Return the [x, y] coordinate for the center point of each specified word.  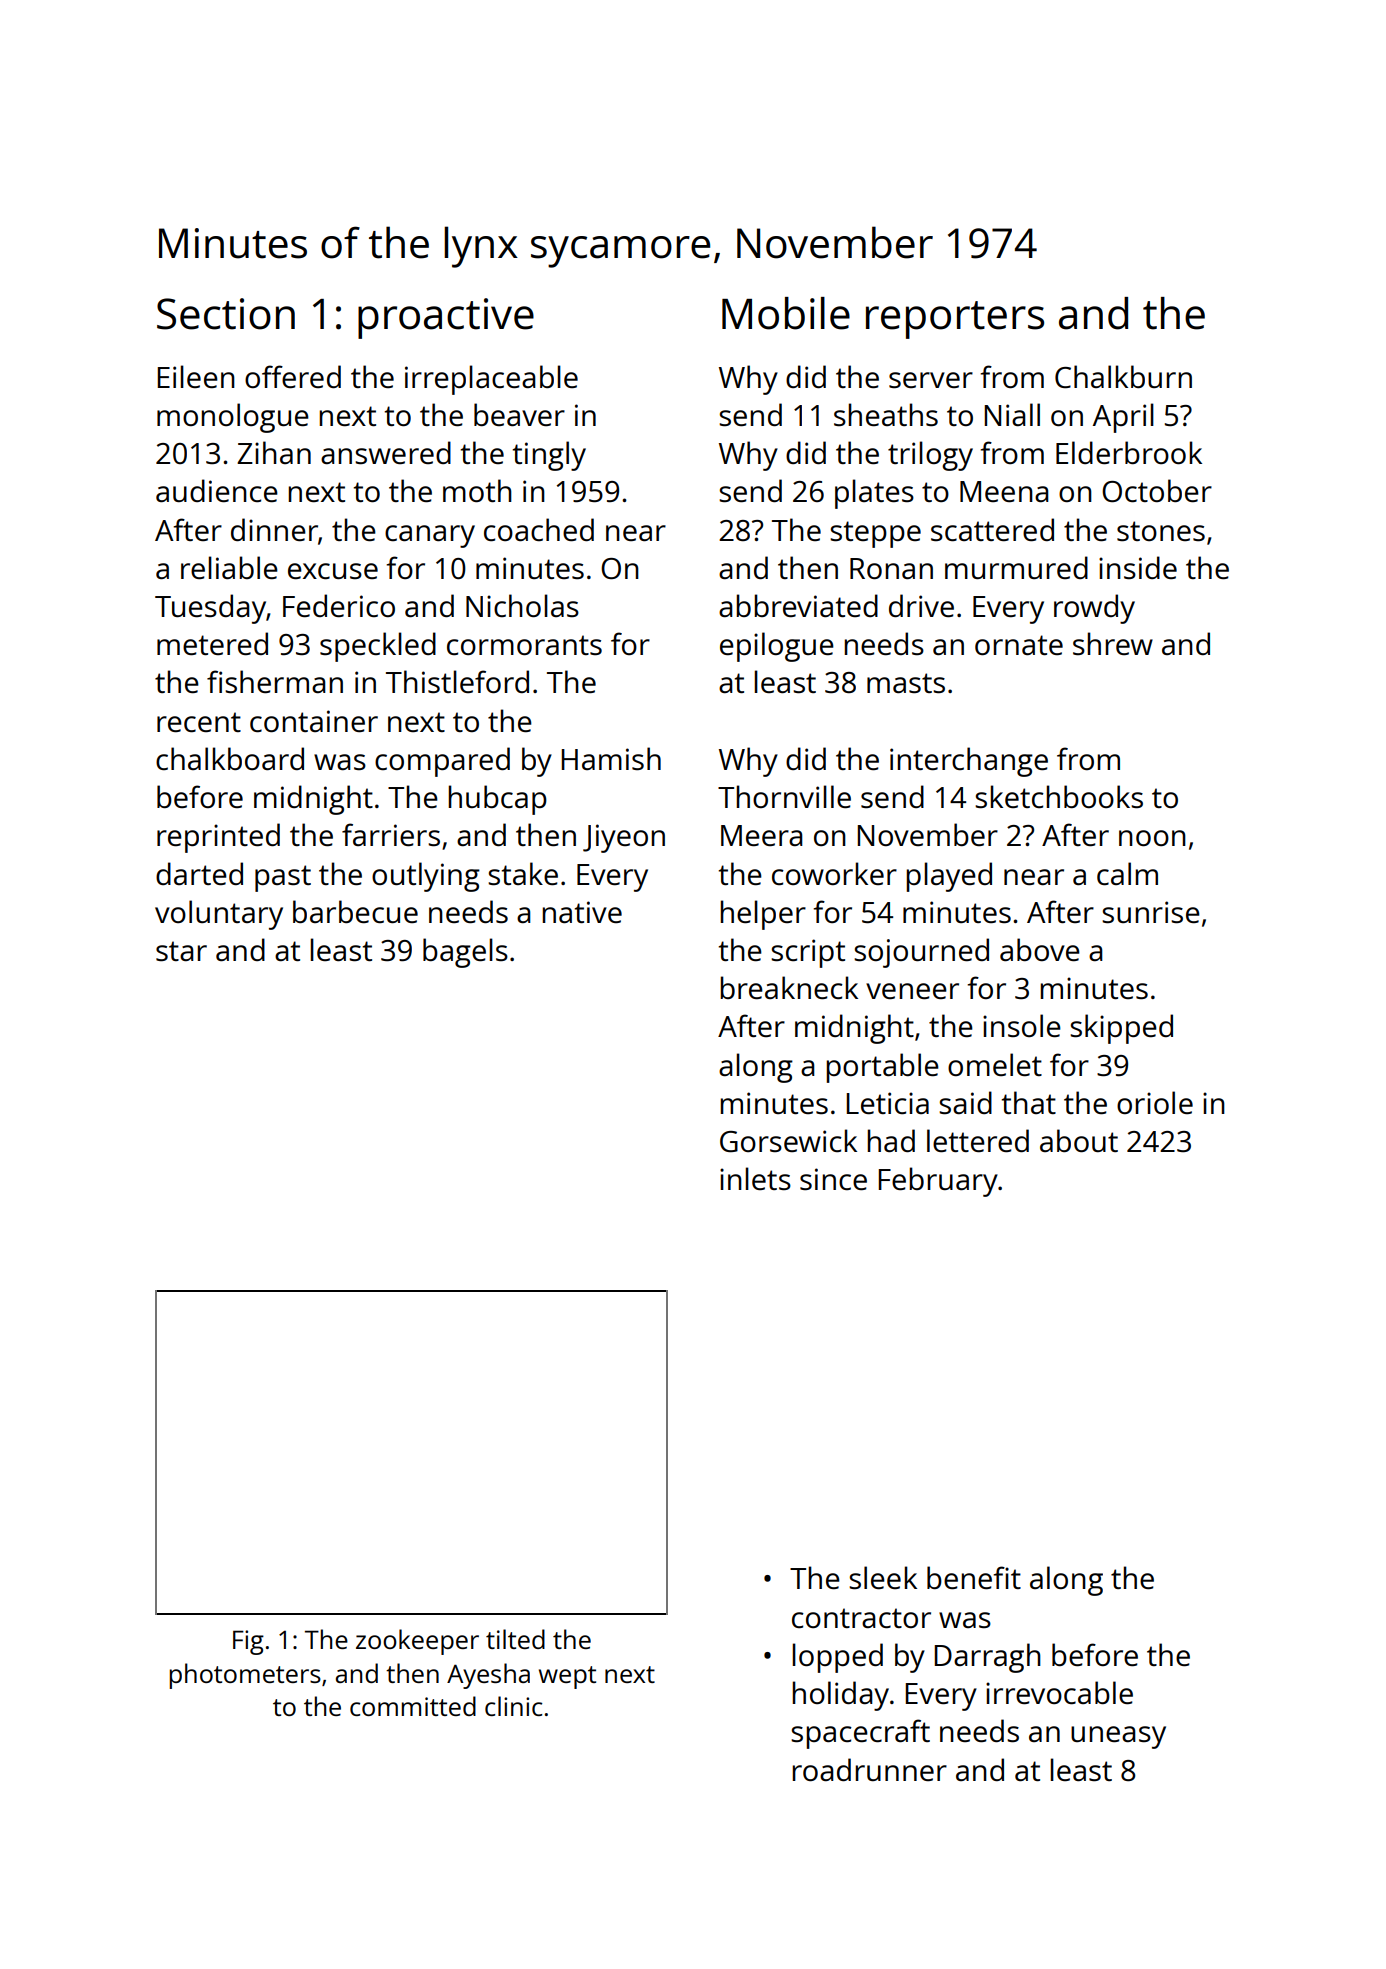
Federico [339, 606]
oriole [1155, 1103]
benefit [974, 1578]
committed [413, 1706]
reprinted [218, 838]
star [181, 951]
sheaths [886, 415]
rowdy [1094, 609]
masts [906, 683]
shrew [1113, 644]
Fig [248, 1642]
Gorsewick [788, 1141]
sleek [883, 1578]
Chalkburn [1123, 377]
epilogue [777, 647]
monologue [233, 418]
